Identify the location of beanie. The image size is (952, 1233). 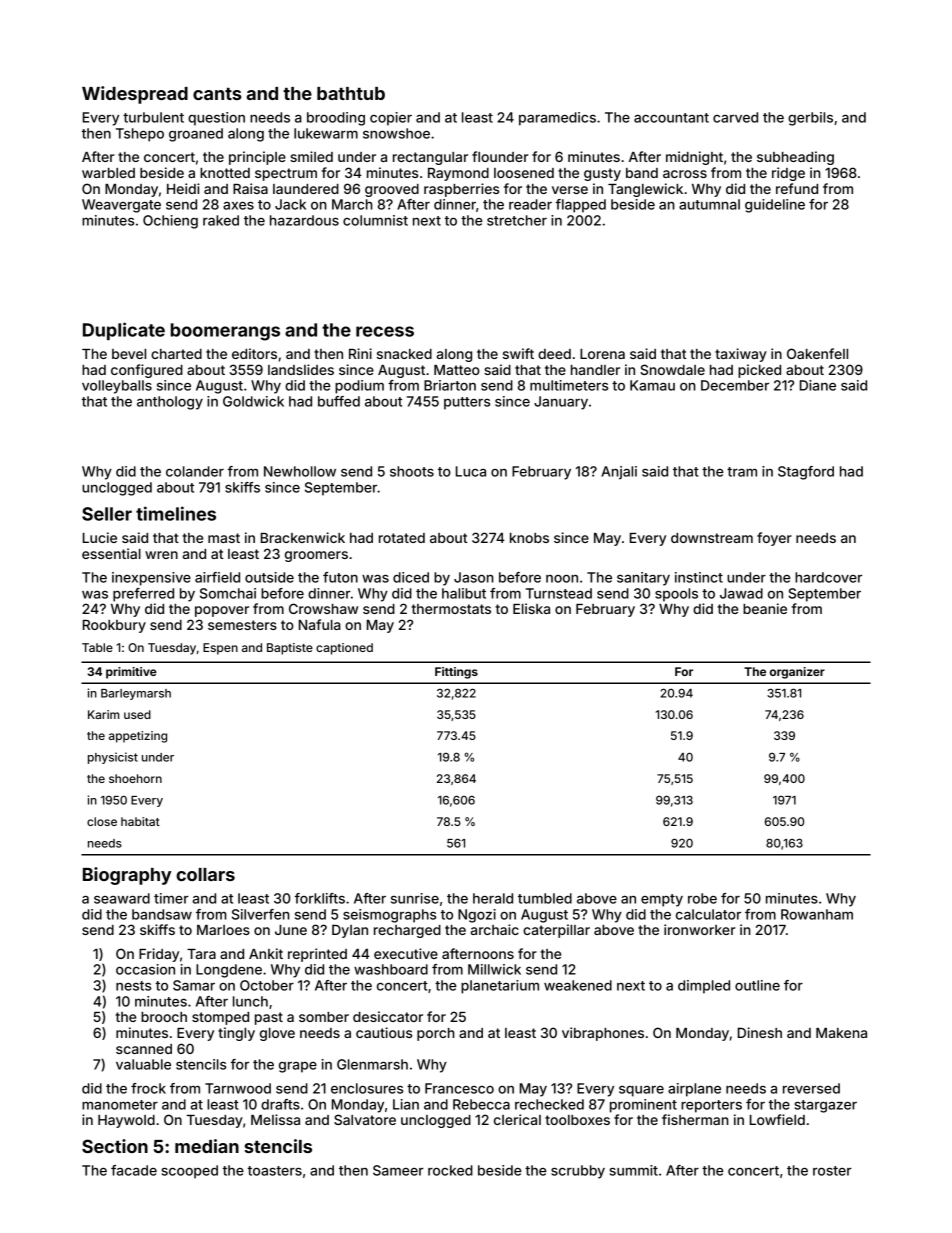
(765, 608).
